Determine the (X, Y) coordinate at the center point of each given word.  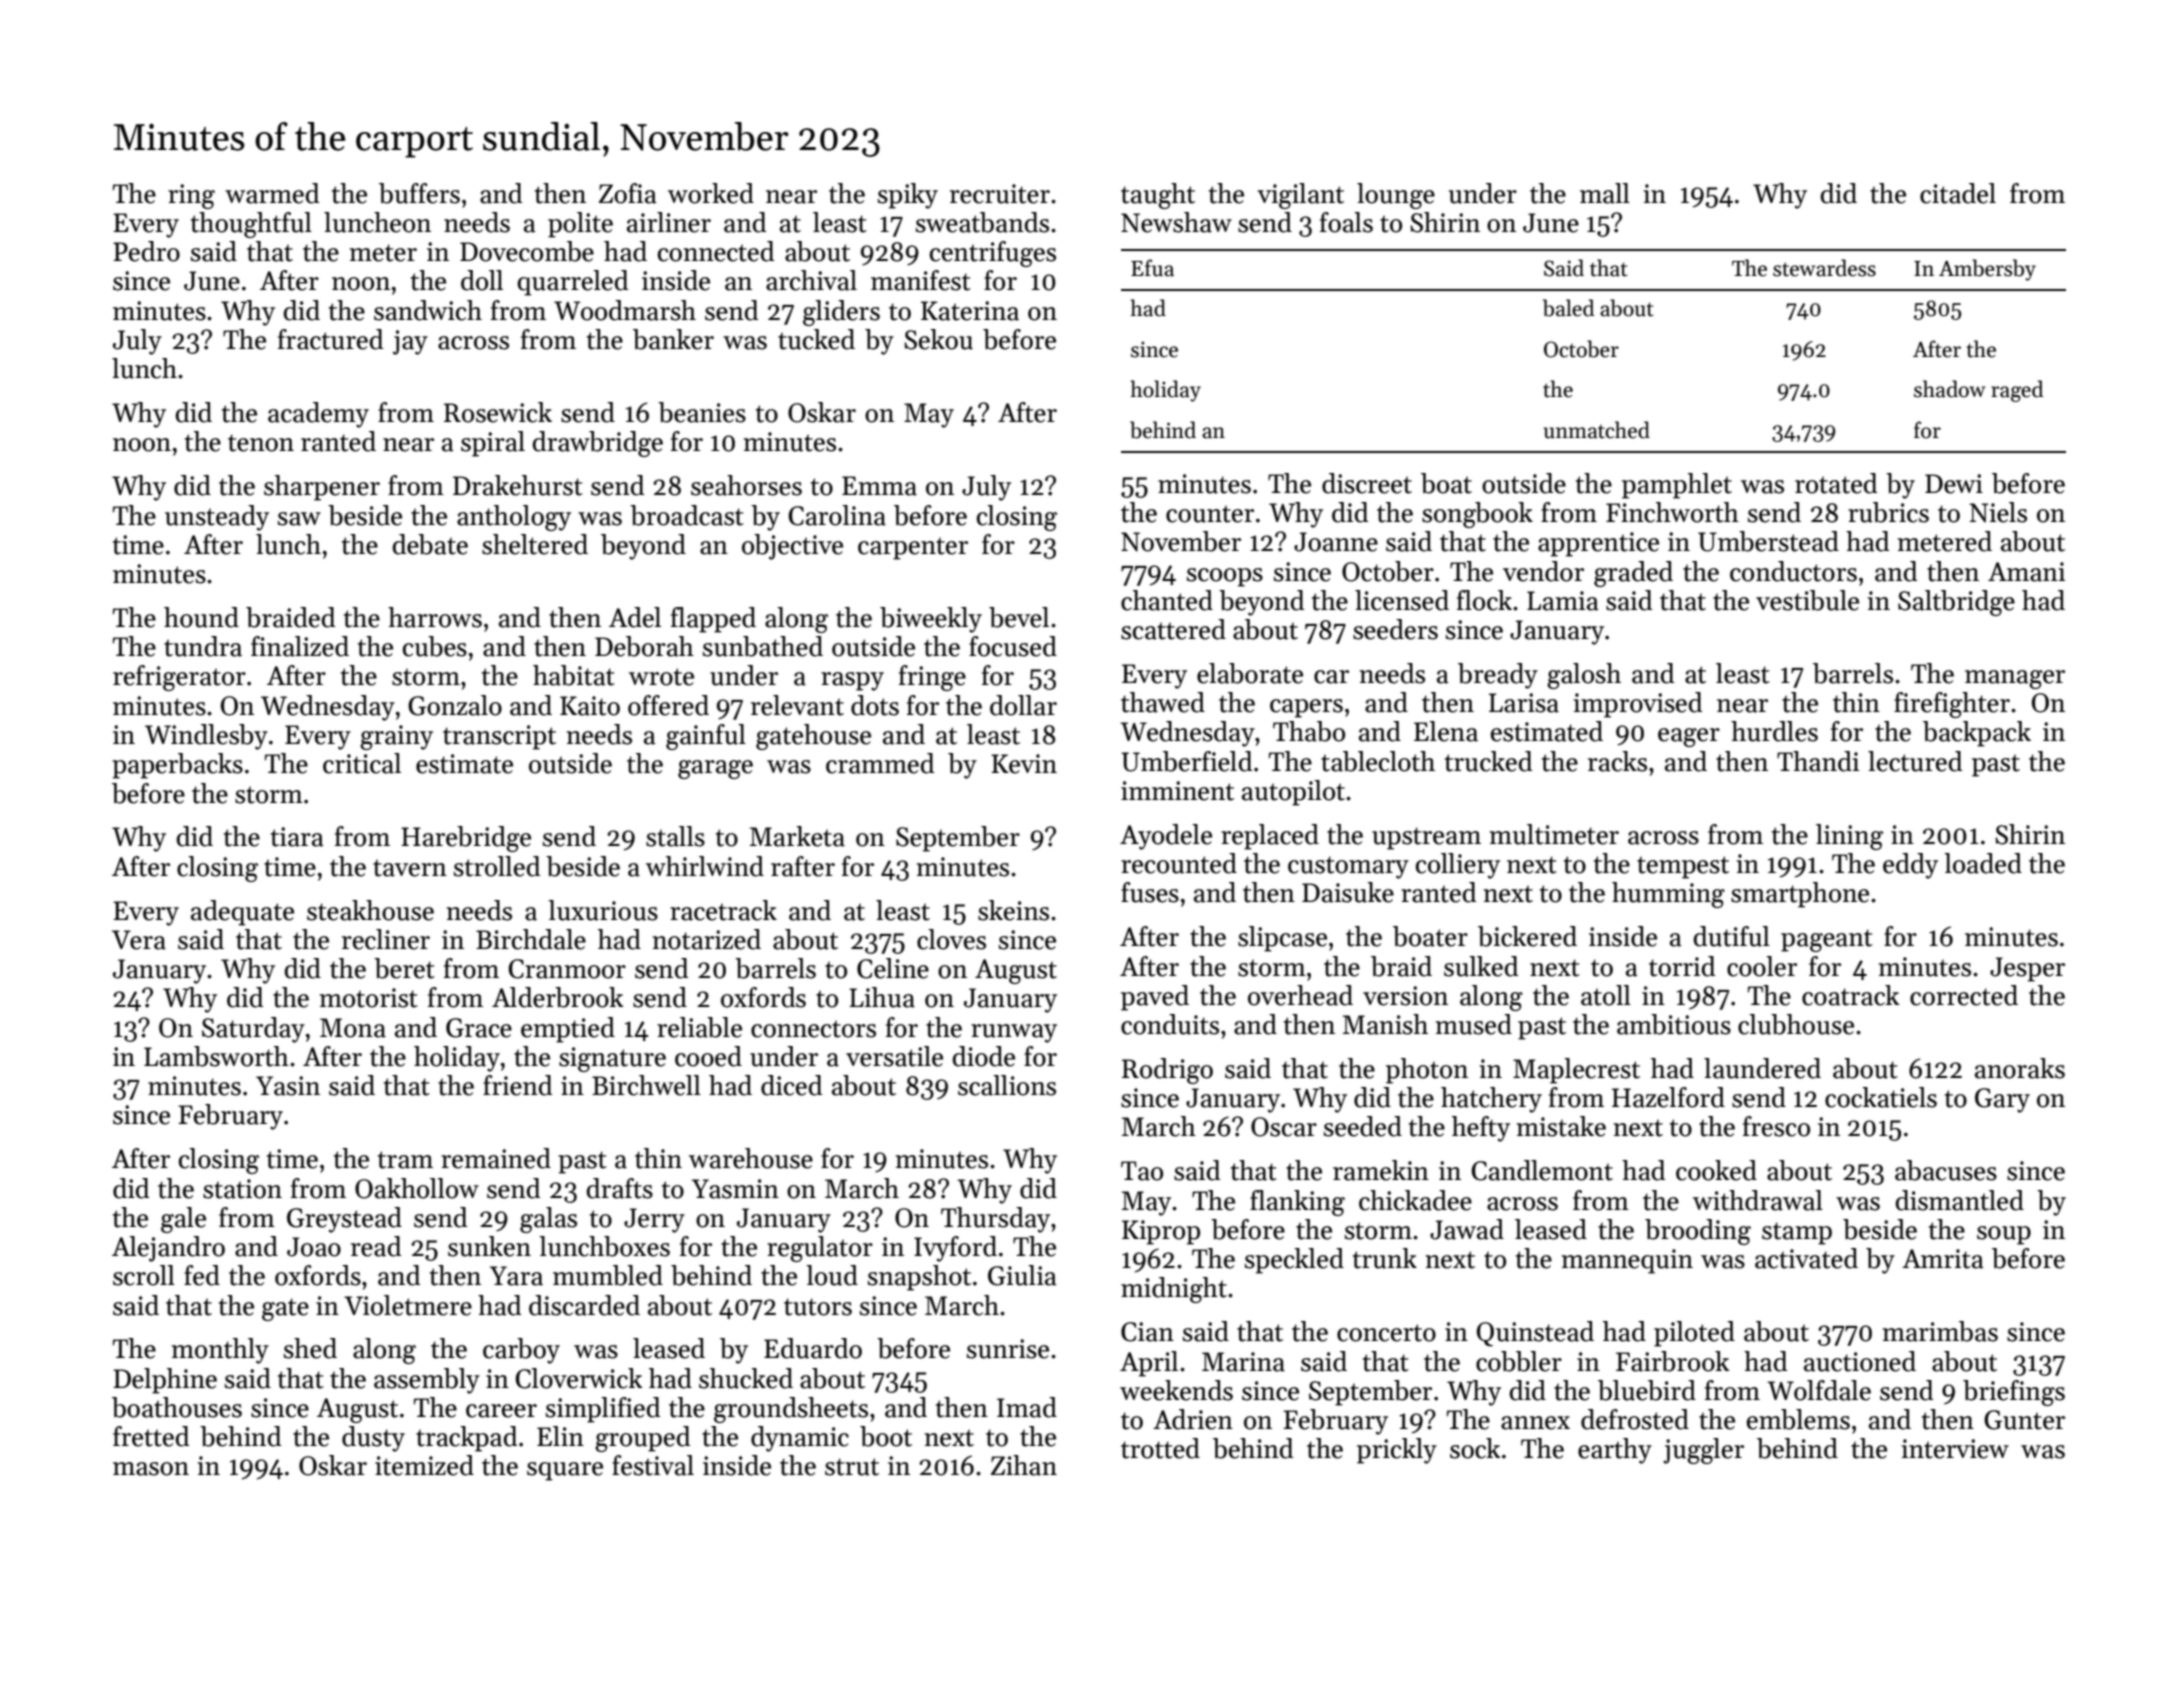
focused (1013, 646)
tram (405, 1160)
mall (1605, 193)
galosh (1584, 676)
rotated (1836, 483)
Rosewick (498, 412)
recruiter (1000, 194)
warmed (272, 193)
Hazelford (1668, 1097)
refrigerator (179, 678)
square (565, 1471)
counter (1210, 514)
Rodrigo (1167, 1071)
